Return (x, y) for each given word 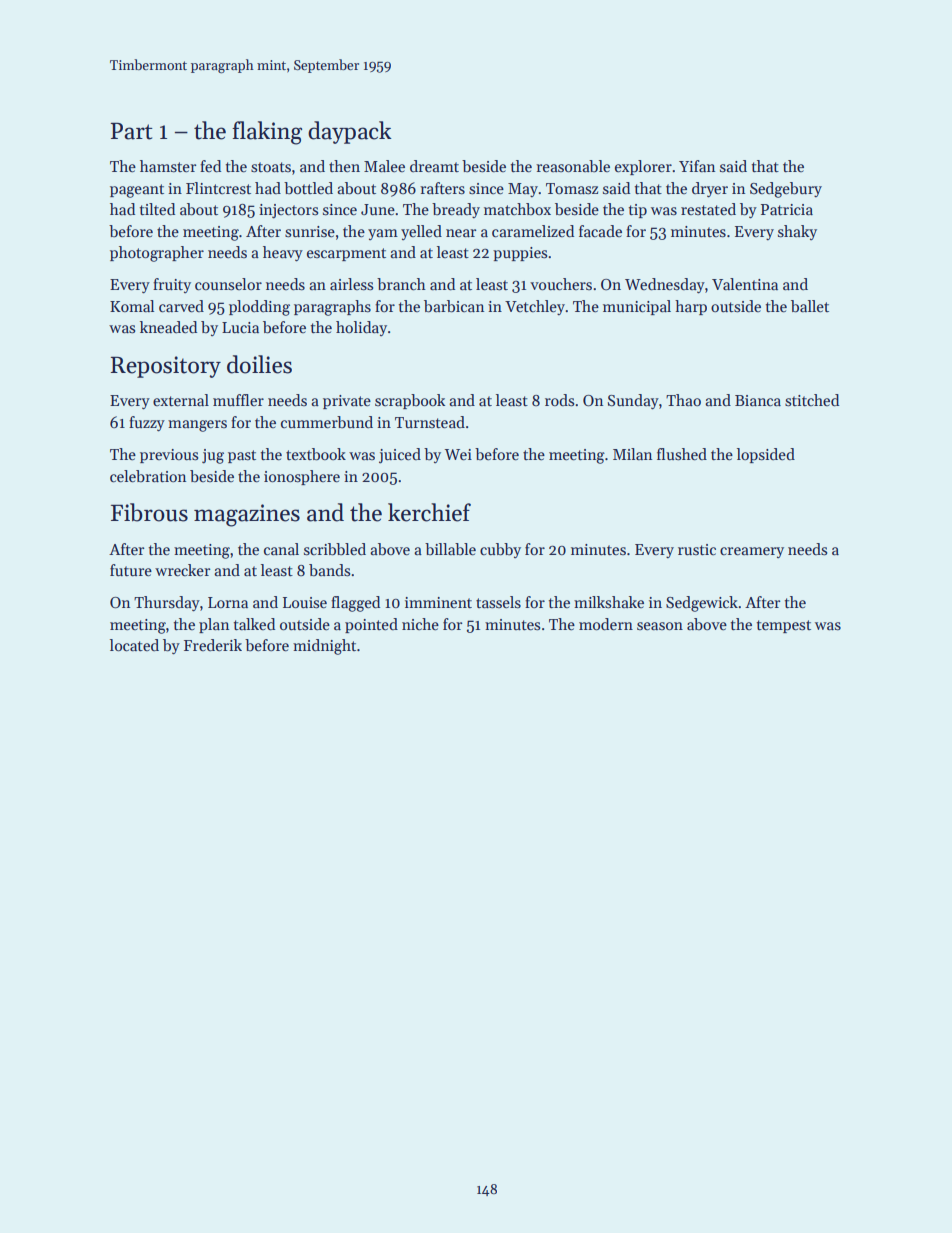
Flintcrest (218, 188)
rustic (697, 549)
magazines (247, 515)
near (461, 233)
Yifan (697, 166)
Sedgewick (702, 604)
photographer (157, 254)
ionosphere (302, 477)
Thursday (167, 603)
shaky (797, 232)
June (378, 209)
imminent (438, 602)
